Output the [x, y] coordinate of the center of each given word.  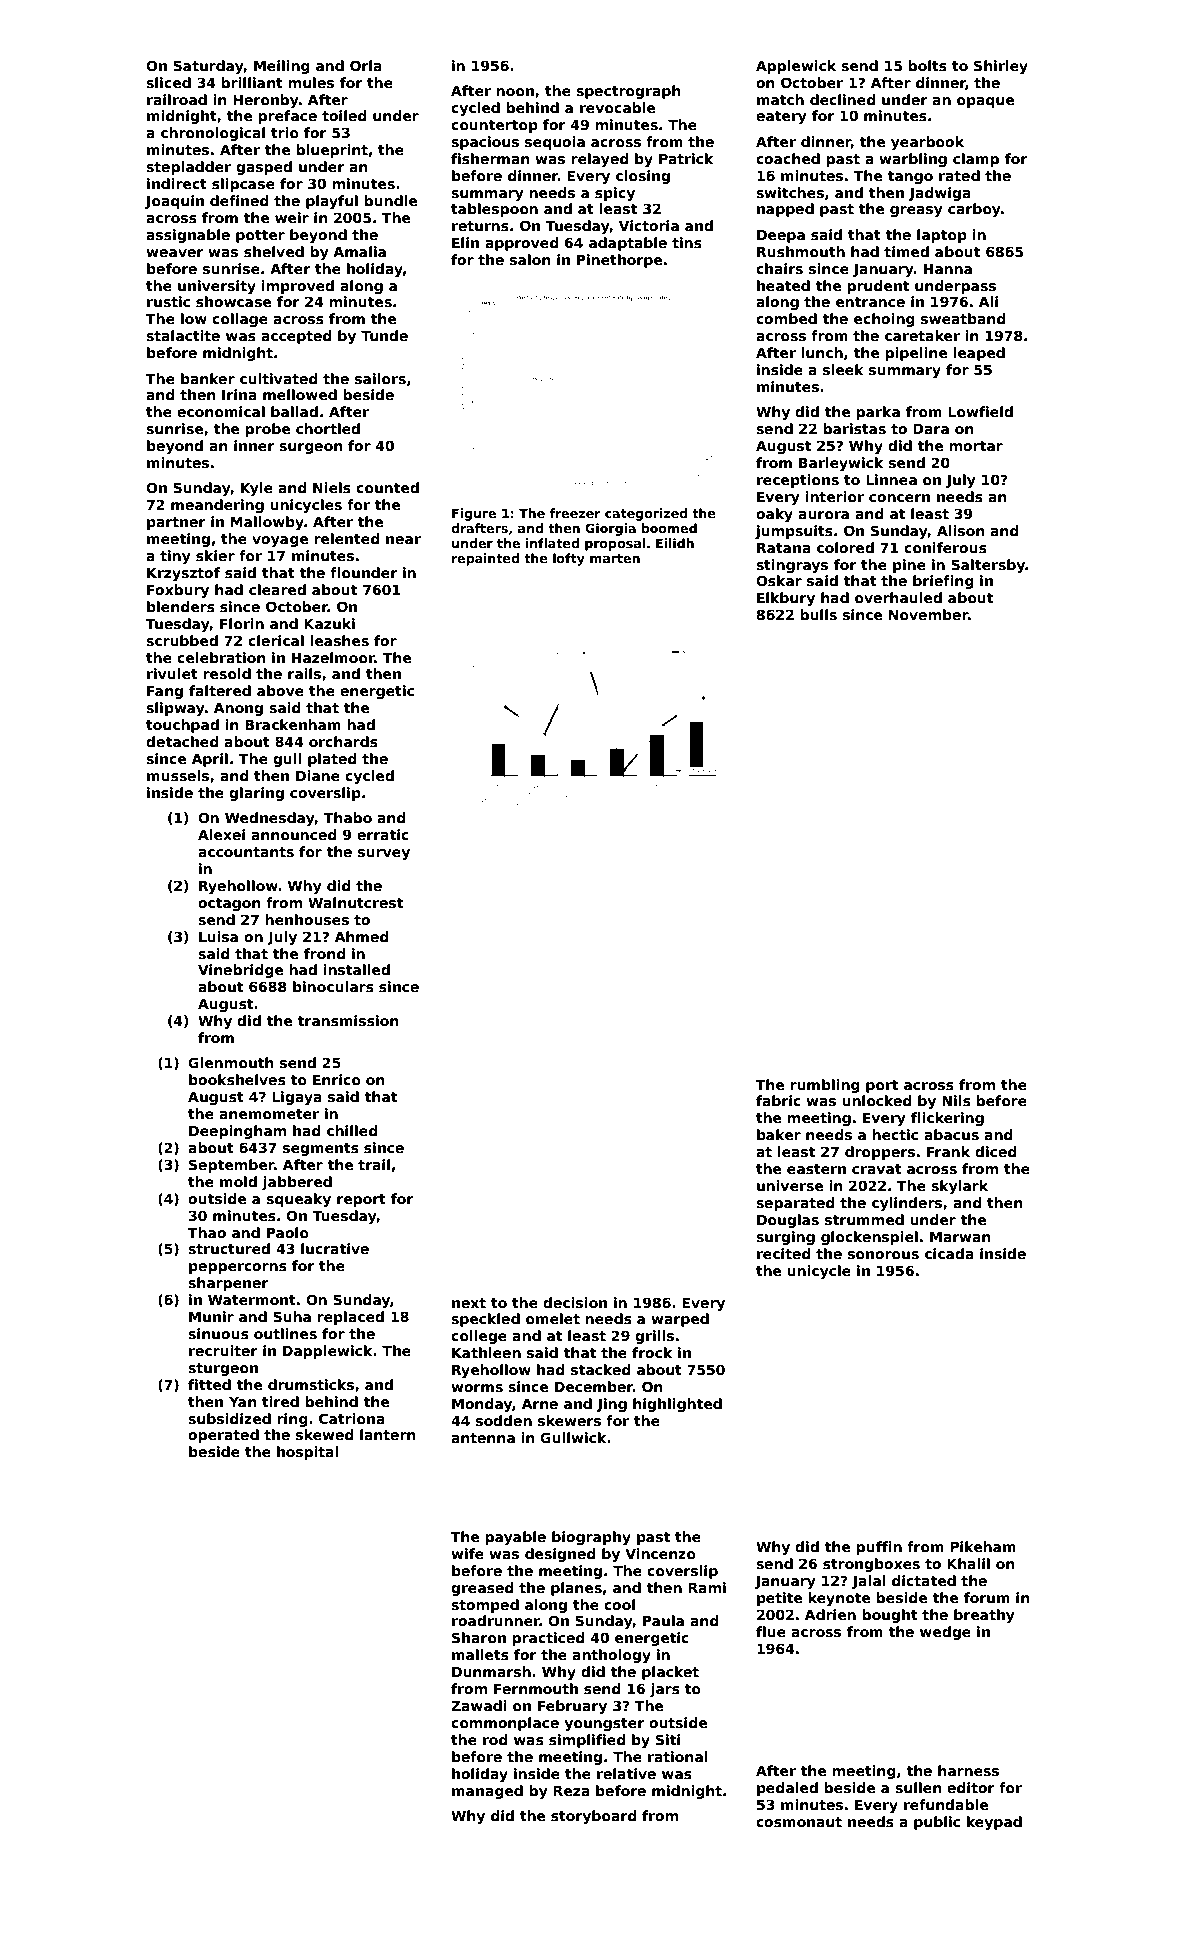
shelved [274, 251]
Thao [207, 1232]
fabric [778, 1100]
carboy [974, 210]
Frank [948, 1151]
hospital [308, 1453]
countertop [494, 126]
